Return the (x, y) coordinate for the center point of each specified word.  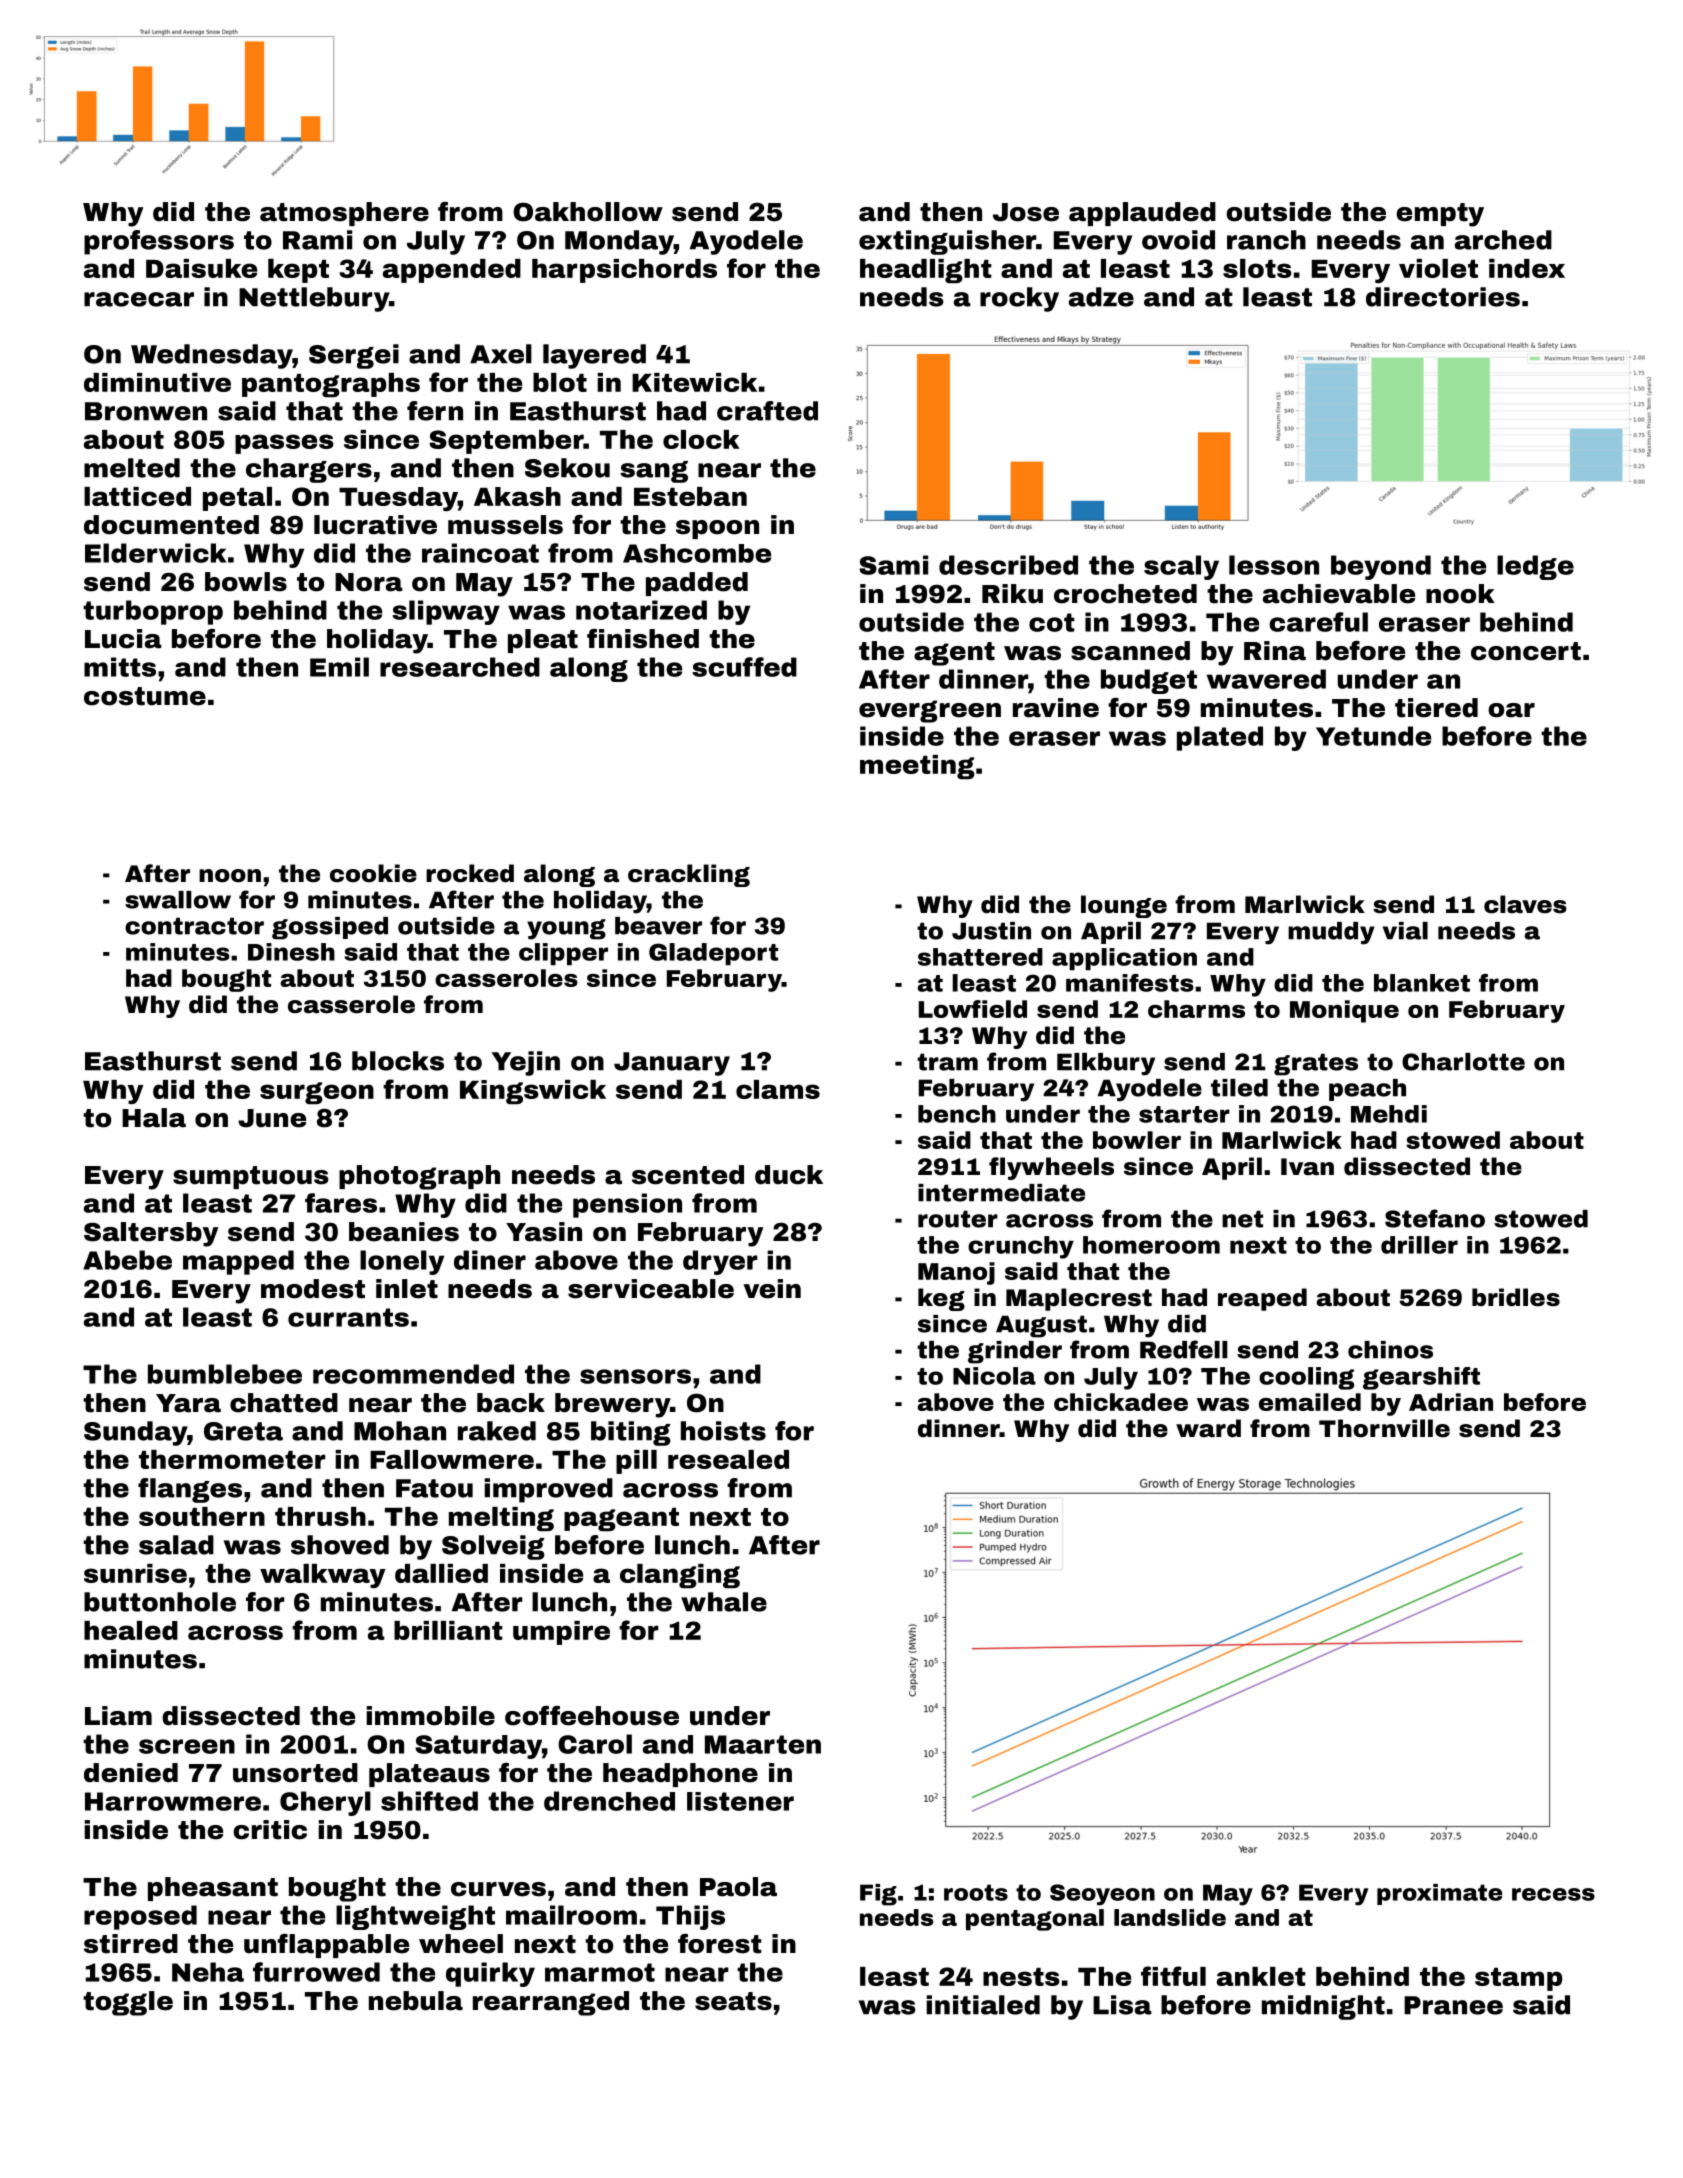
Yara (188, 1403)
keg (941, 1299)
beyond (1381, 567)
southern (202, 1516)
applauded (1142, 214)
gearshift (1421, 1378)
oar (1511, 710)
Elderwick (155, 553)
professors (159, 242)
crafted (767, 411)
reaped (1262, 1299)
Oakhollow (588, 212)
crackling (689, 875)
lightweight (415, 1917)
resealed (728, 1459)
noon (230, 876)
